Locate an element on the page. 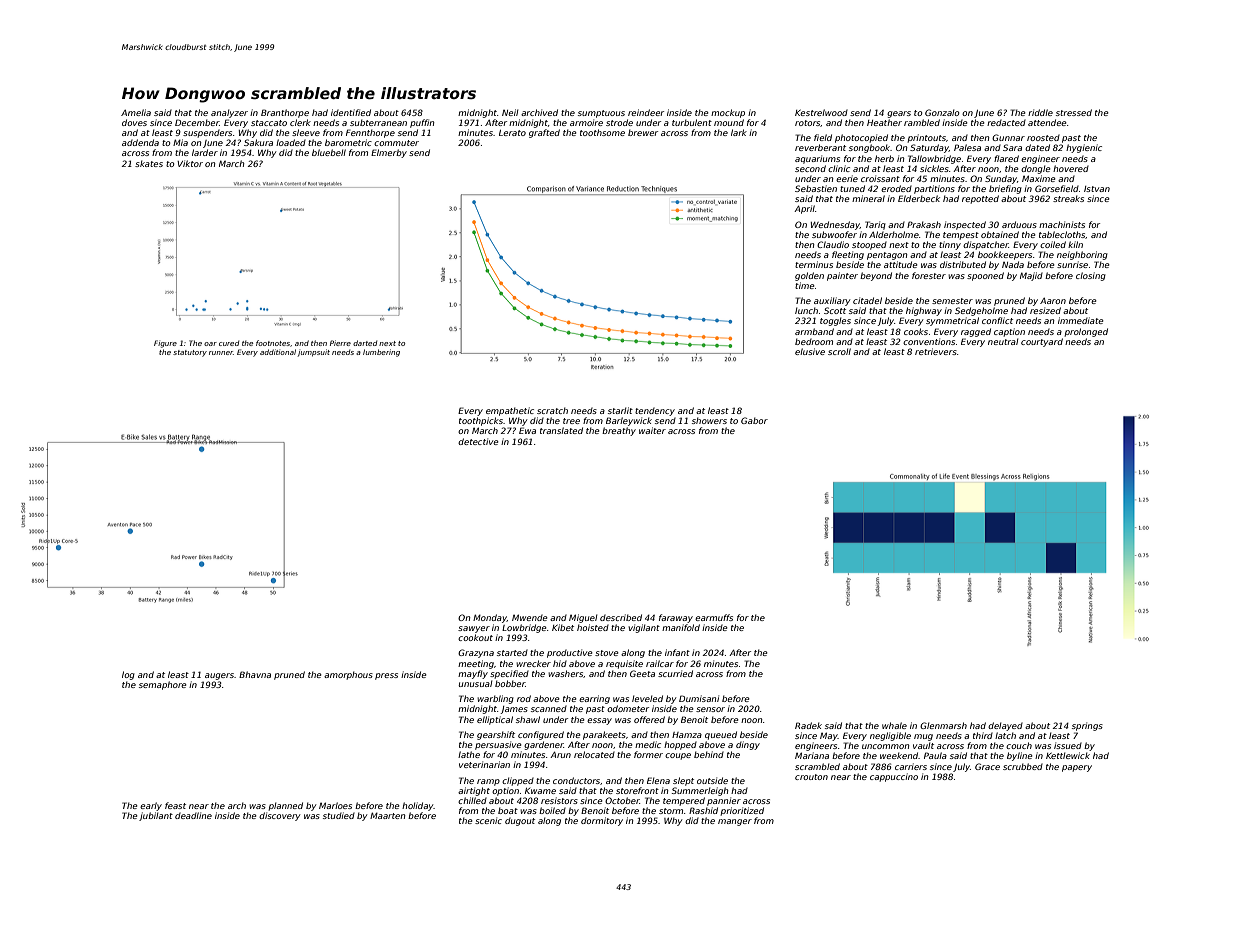 Image resolution: width=1233 pixels, height=952 pixels. earmuffs is located at coordinates (714, 617).
